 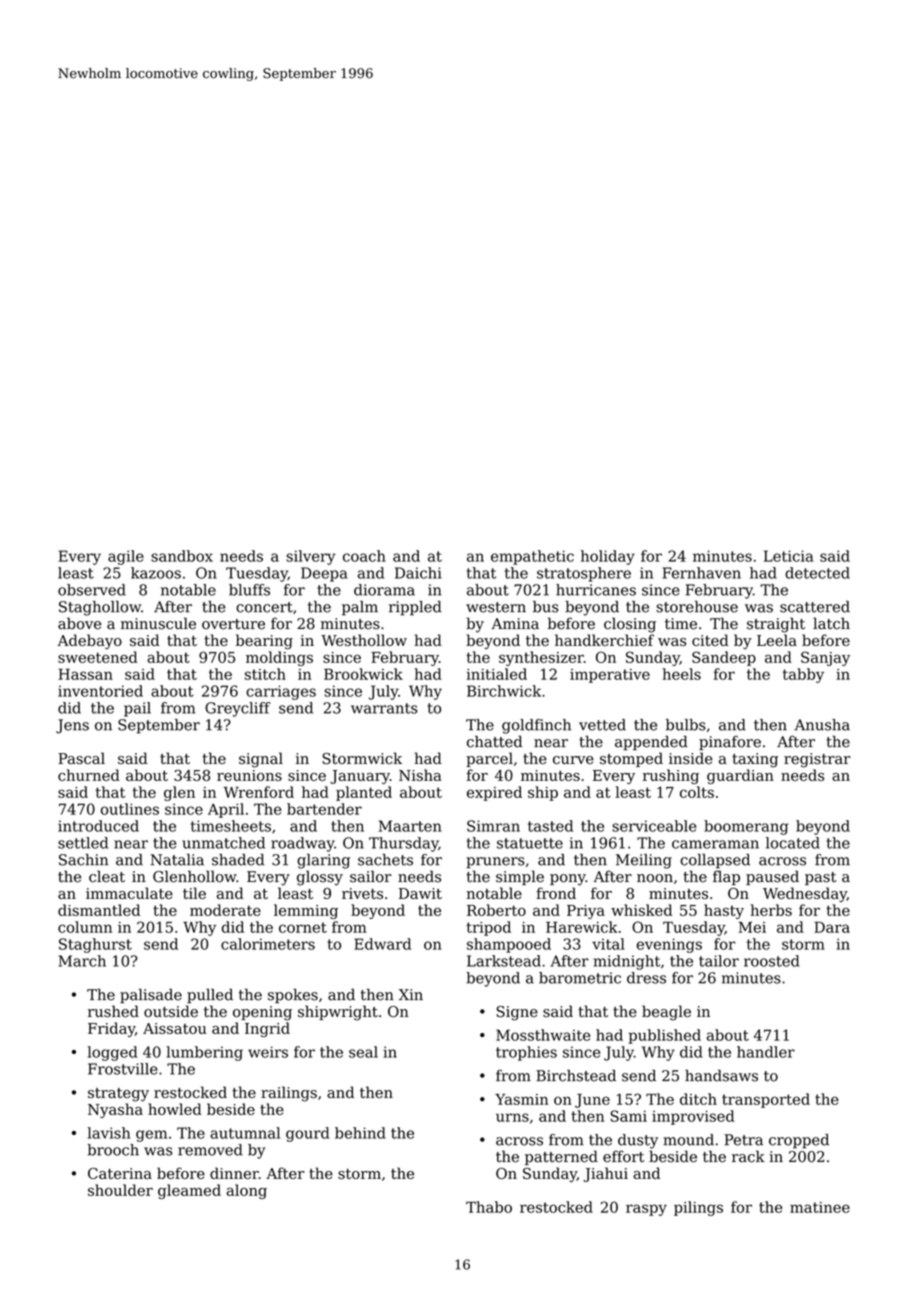 What do you see at coordinates (245, 1133) in the image?
I see `autumnal` at bounding box center [245, 1133].
